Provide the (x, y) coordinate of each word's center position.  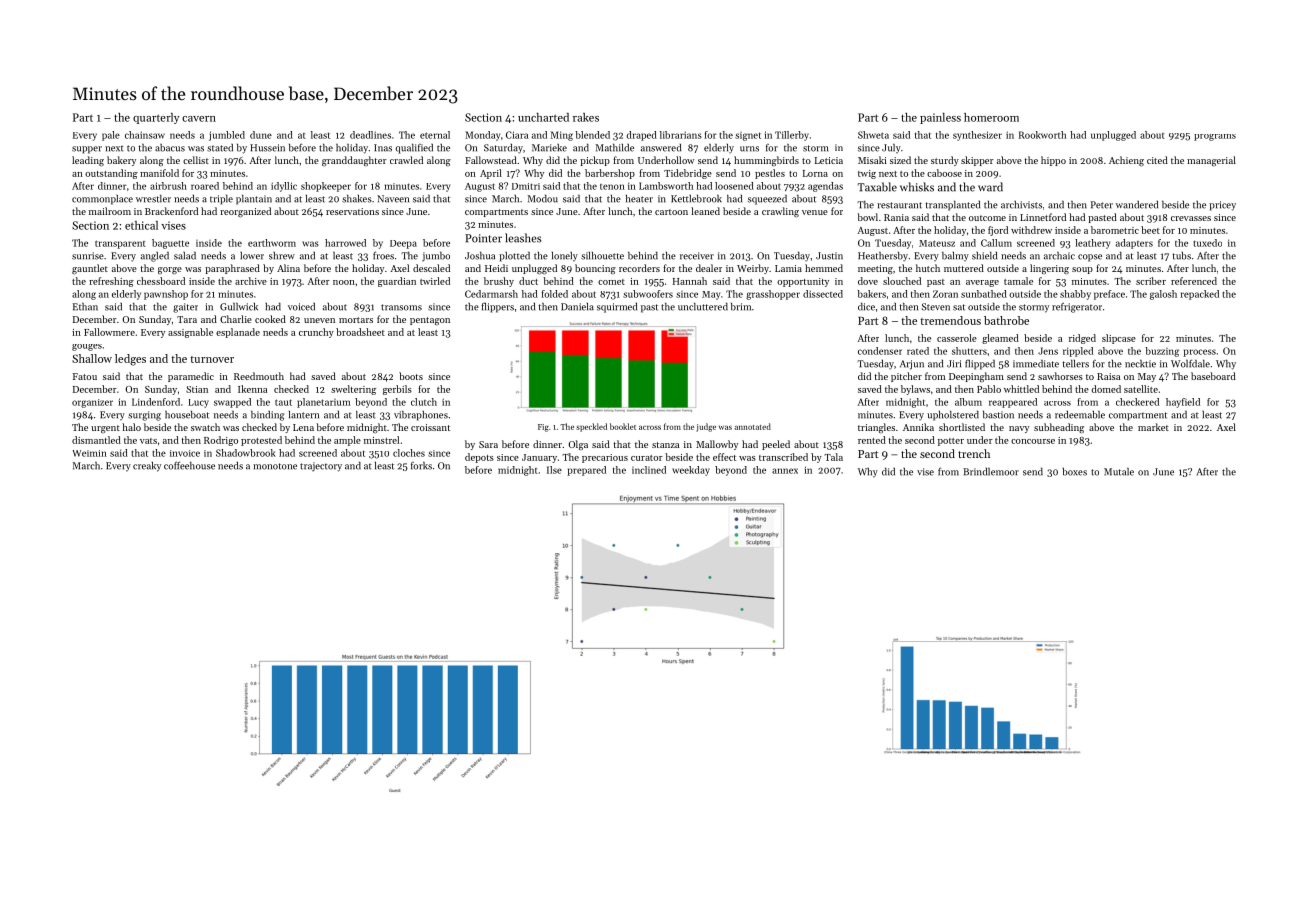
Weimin (90, 453)
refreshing (111, 282)
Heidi (496, 268)
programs (1215, 137)
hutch (928, 268)
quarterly (156, 118)
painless (940, 118)
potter (951, 442)
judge (706, 427)
